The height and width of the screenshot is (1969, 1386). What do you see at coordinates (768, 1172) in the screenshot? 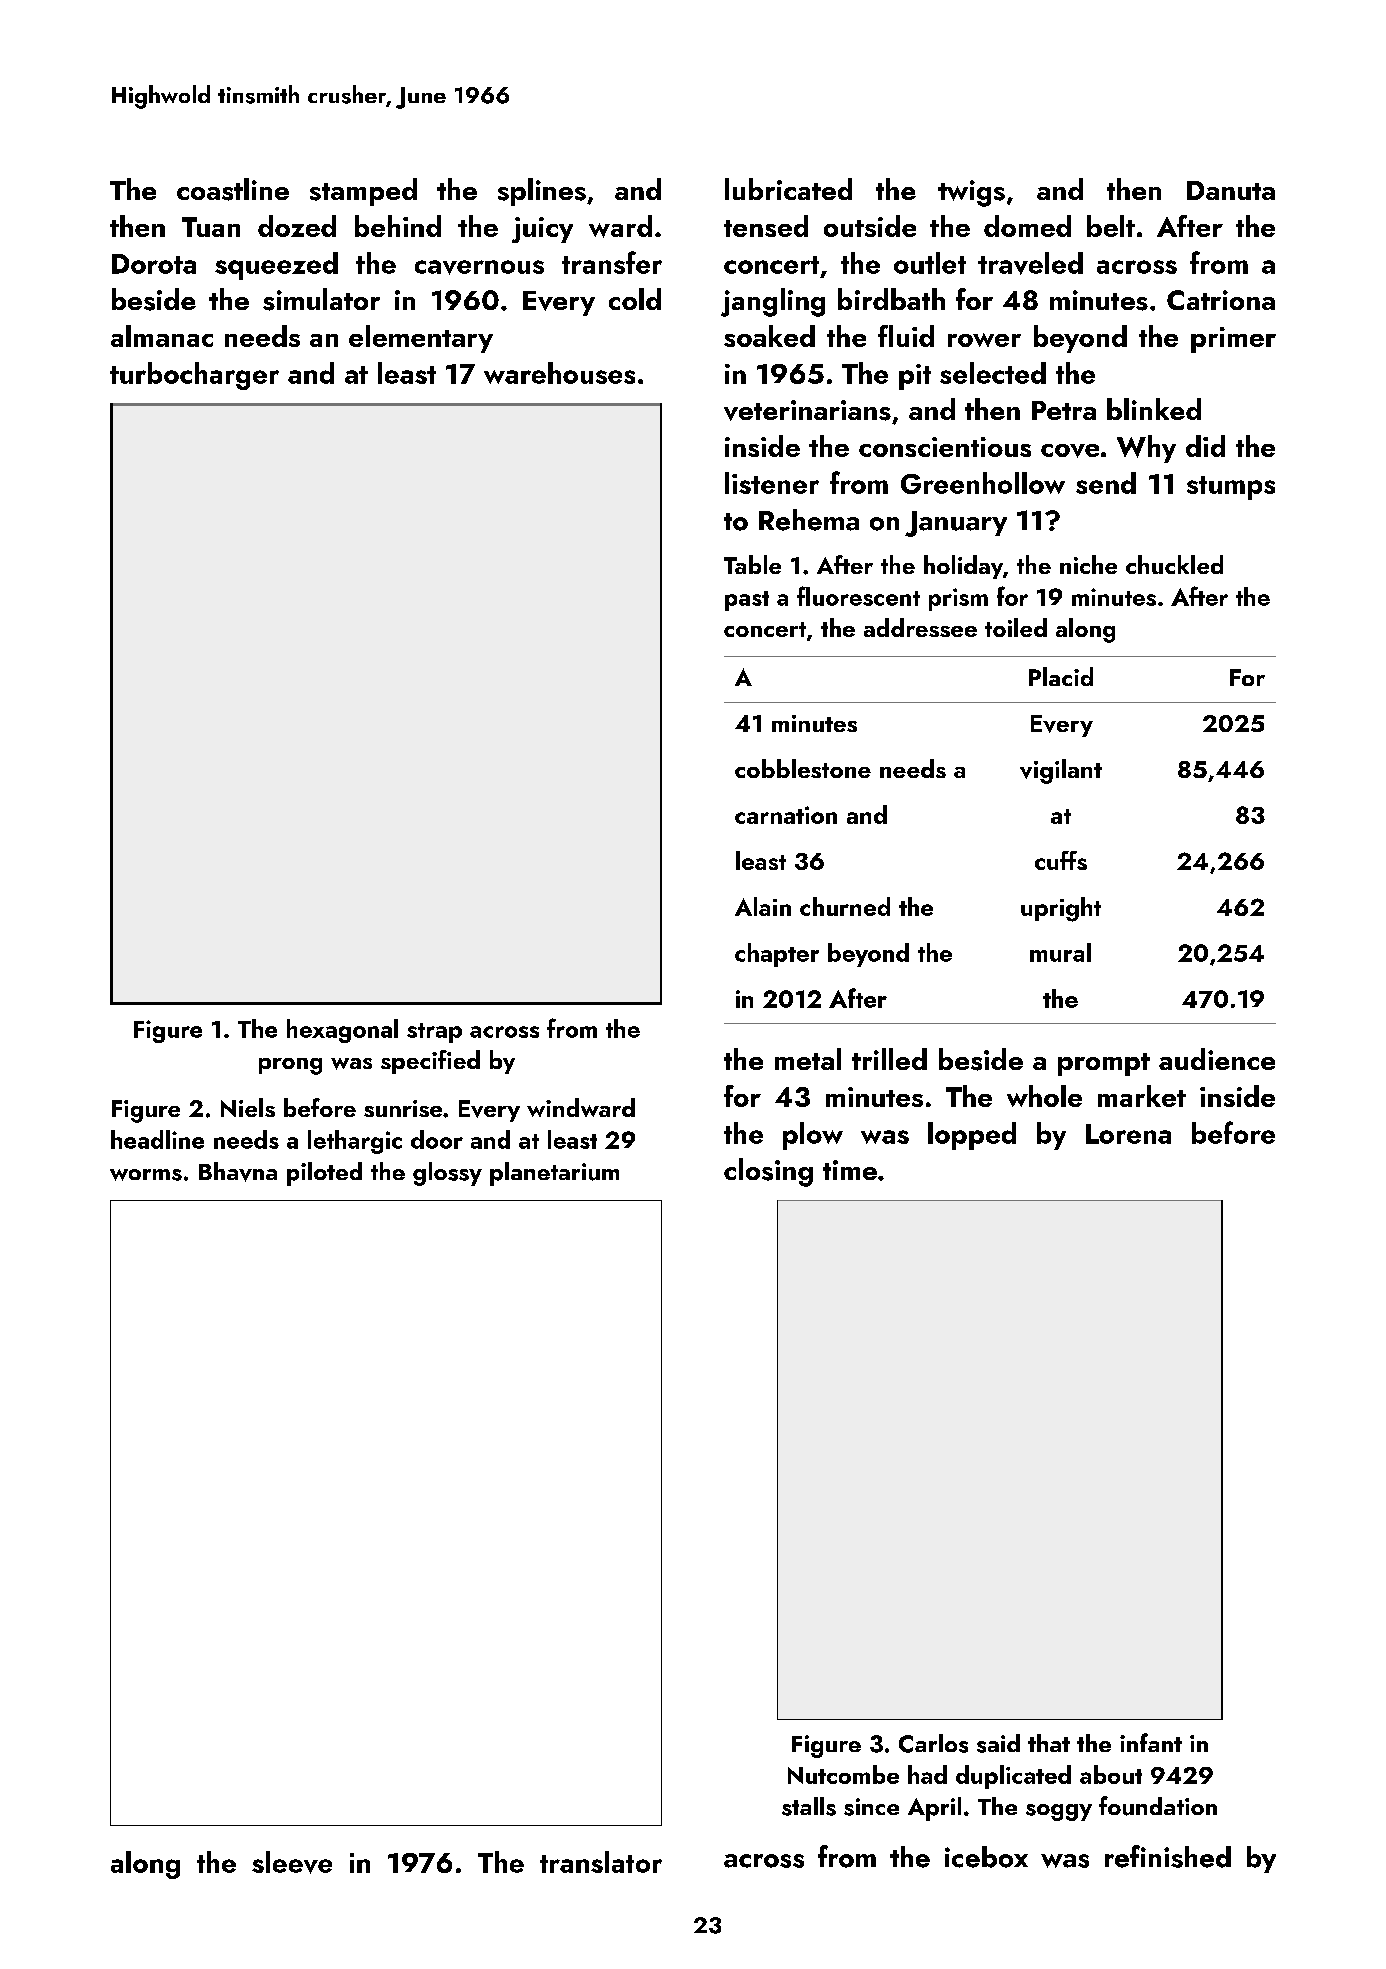
I see `closing` at bounding box center [768, 1172].
